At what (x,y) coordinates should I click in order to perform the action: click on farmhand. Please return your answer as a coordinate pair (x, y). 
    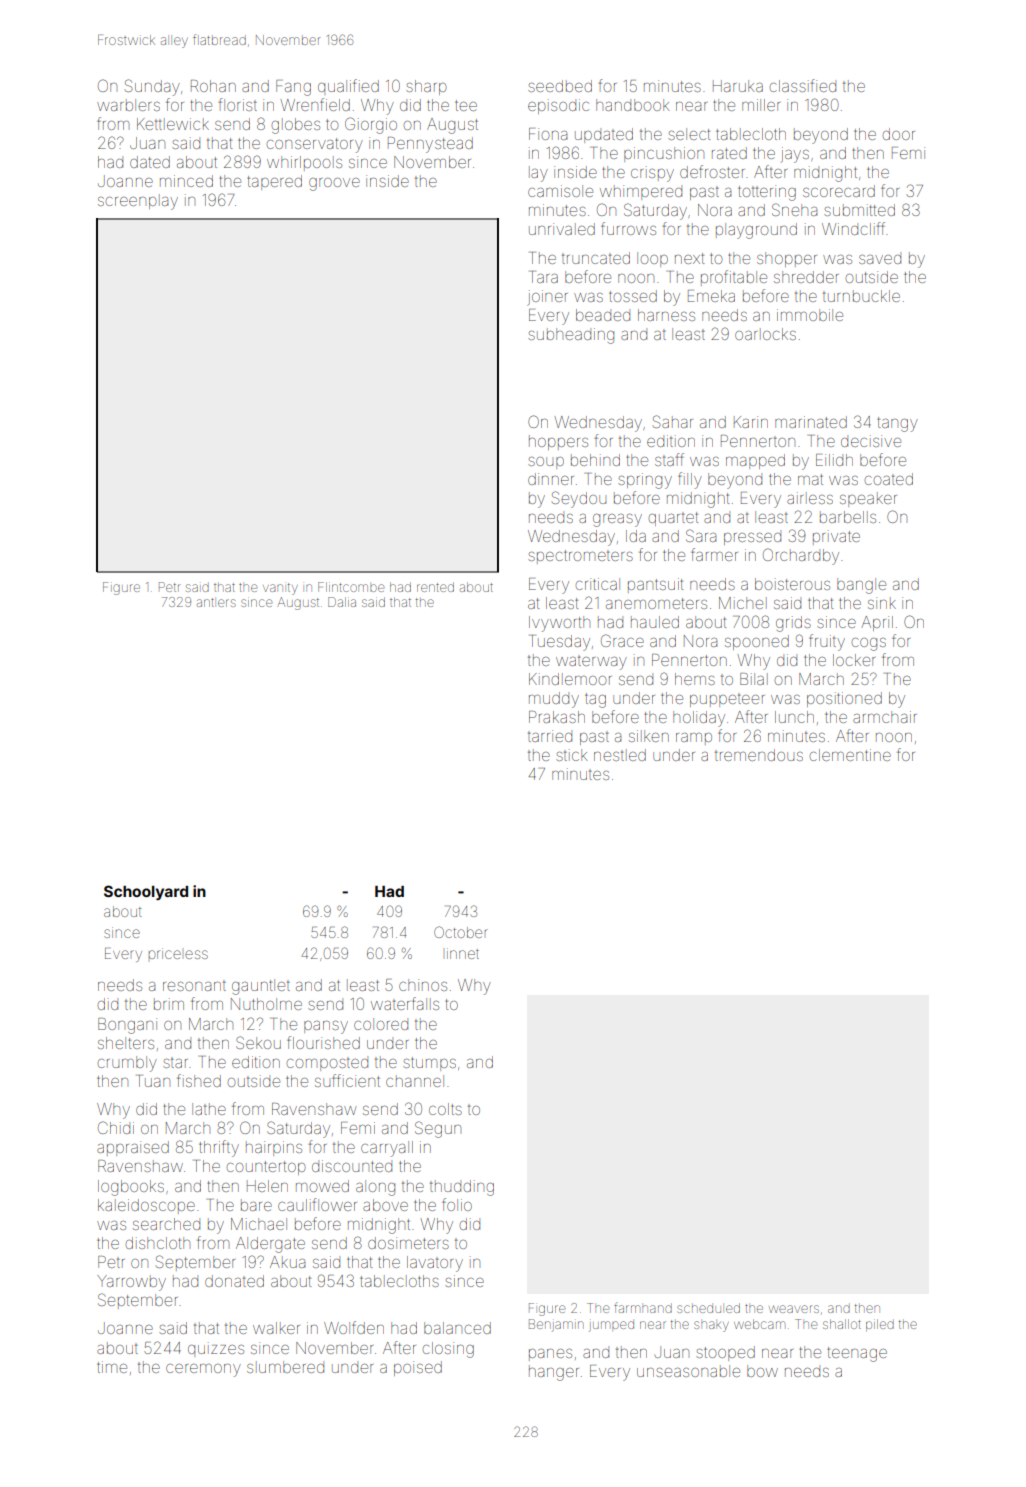
    Looking at the image, I should click on (643, 1307).
